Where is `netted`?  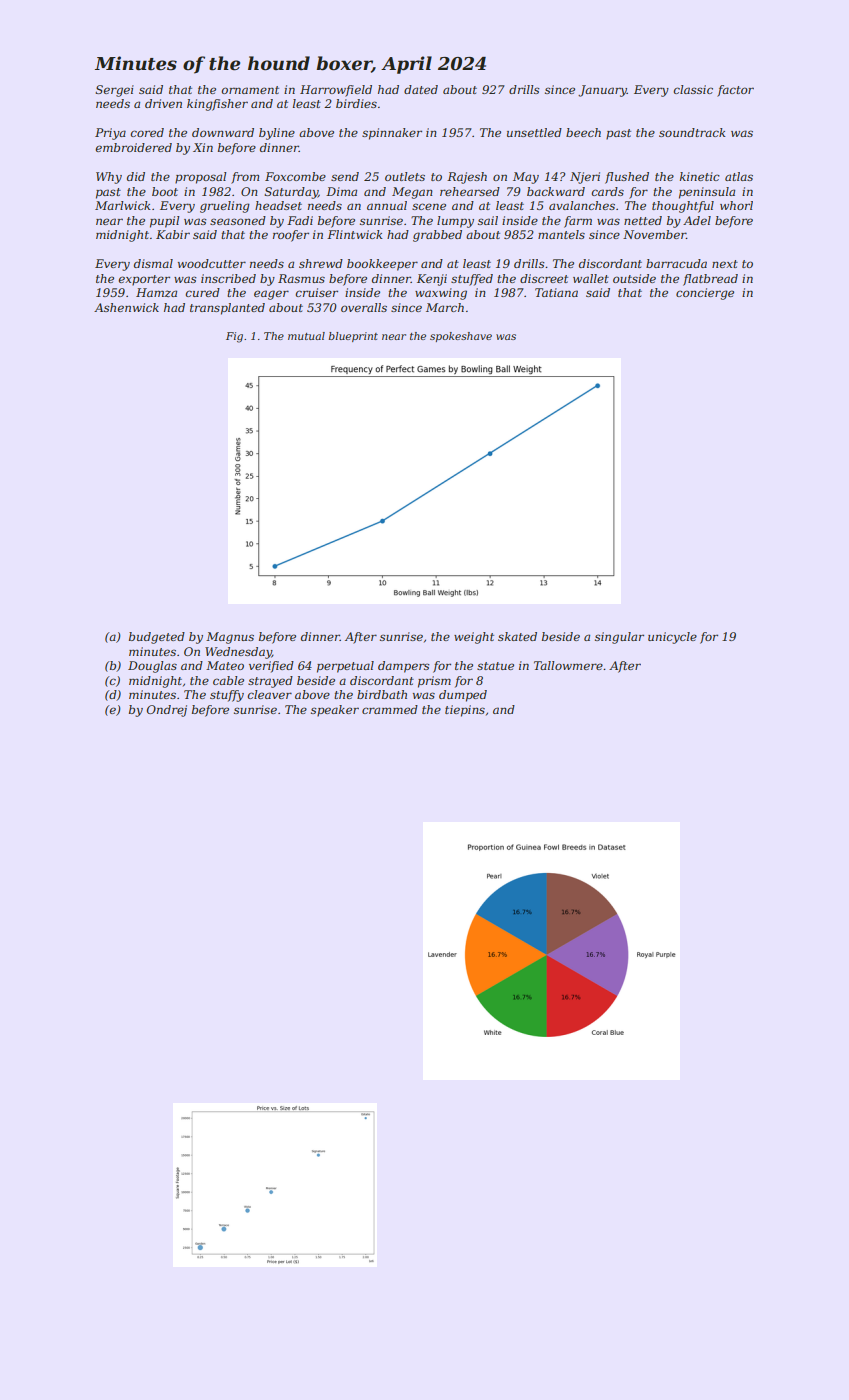
netted is located at coordinates (643, 220).
